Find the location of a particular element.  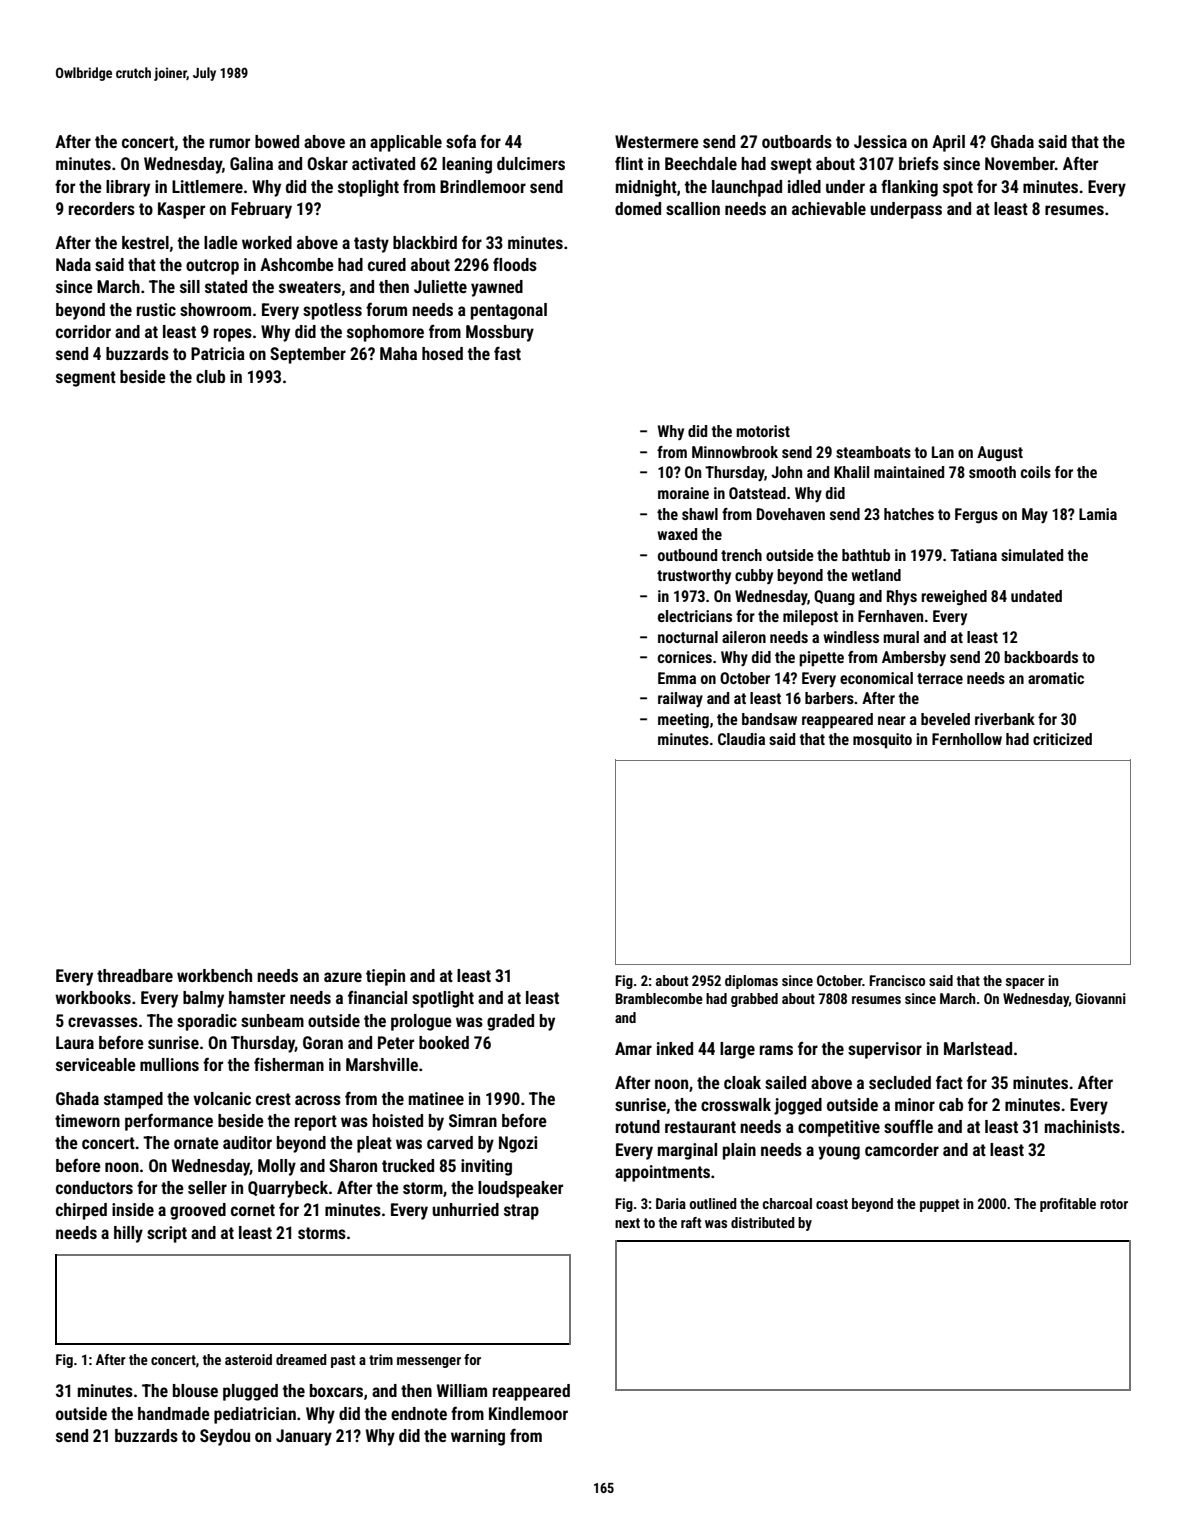

Daria is located at coordinates (671, 1203).
